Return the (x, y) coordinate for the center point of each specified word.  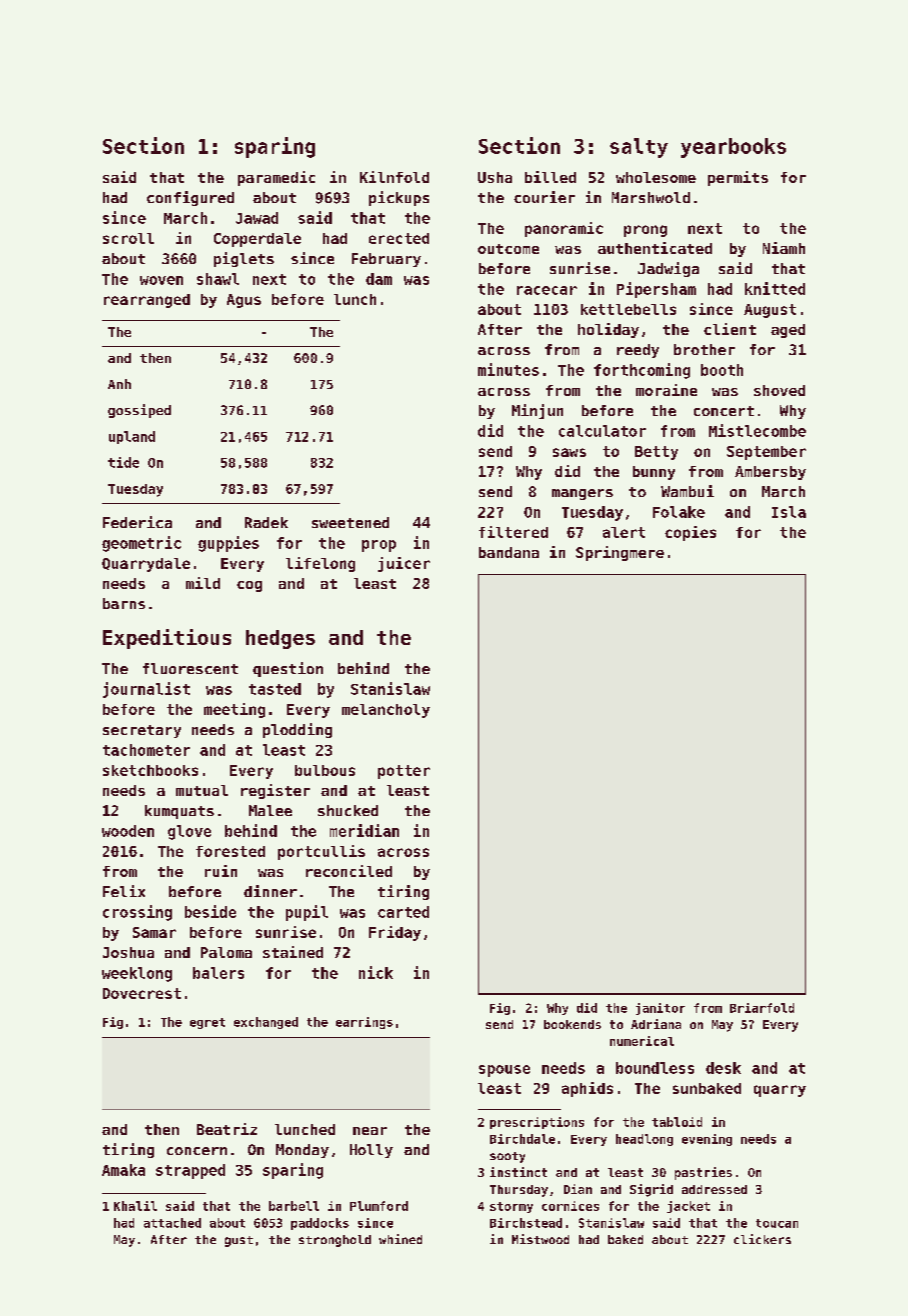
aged (788, 331)
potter (404, 772)
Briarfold (762, 1008)
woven (161, 280)
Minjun (537, 411)
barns (124, 603)
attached (172, 1223)
